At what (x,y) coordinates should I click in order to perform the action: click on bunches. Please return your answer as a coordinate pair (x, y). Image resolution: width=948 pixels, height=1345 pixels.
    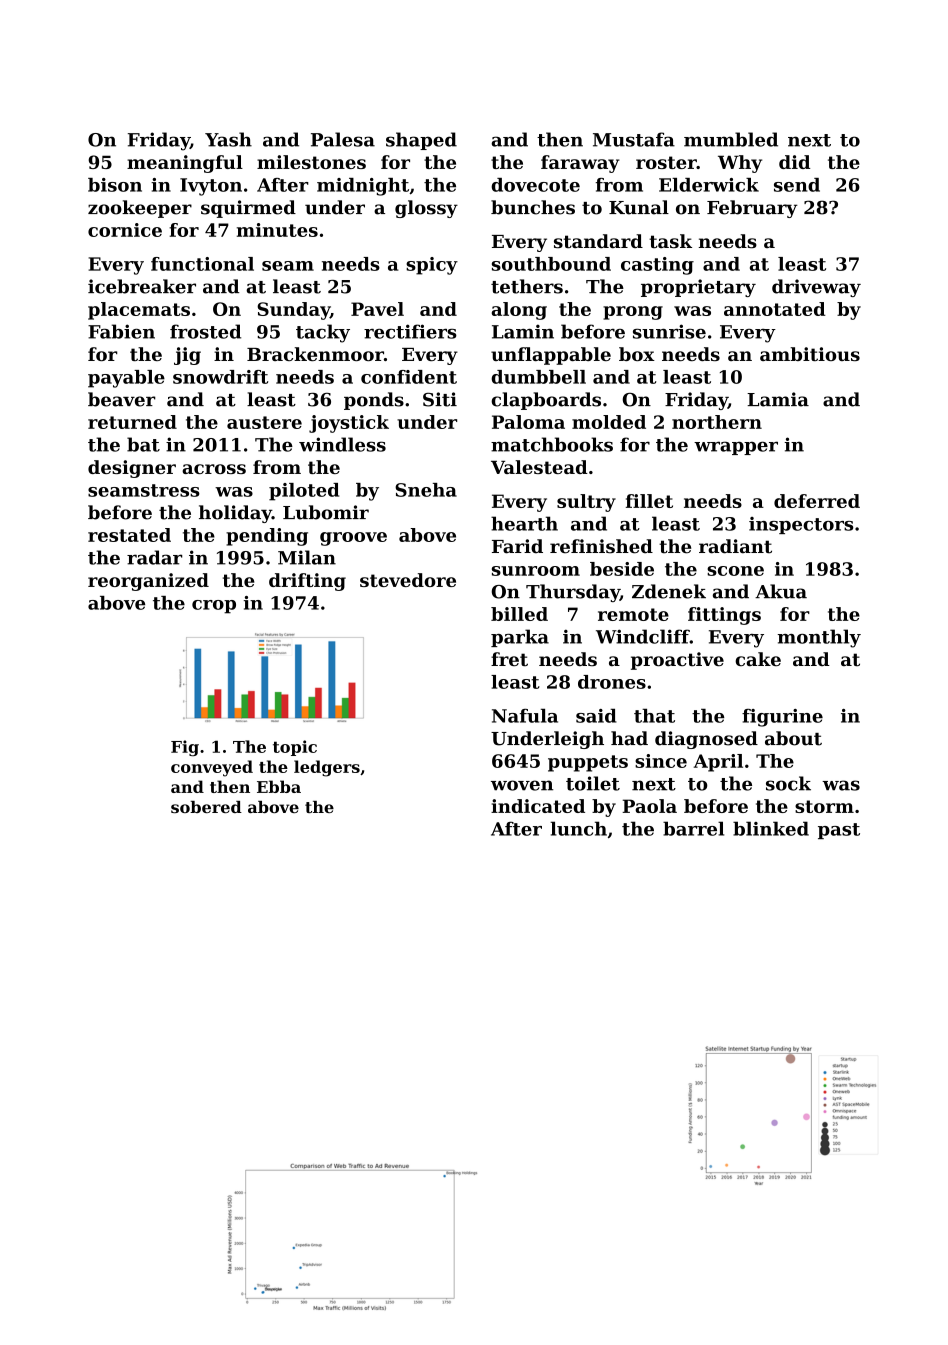
    Looking at the image, I should click on (533, 207).
